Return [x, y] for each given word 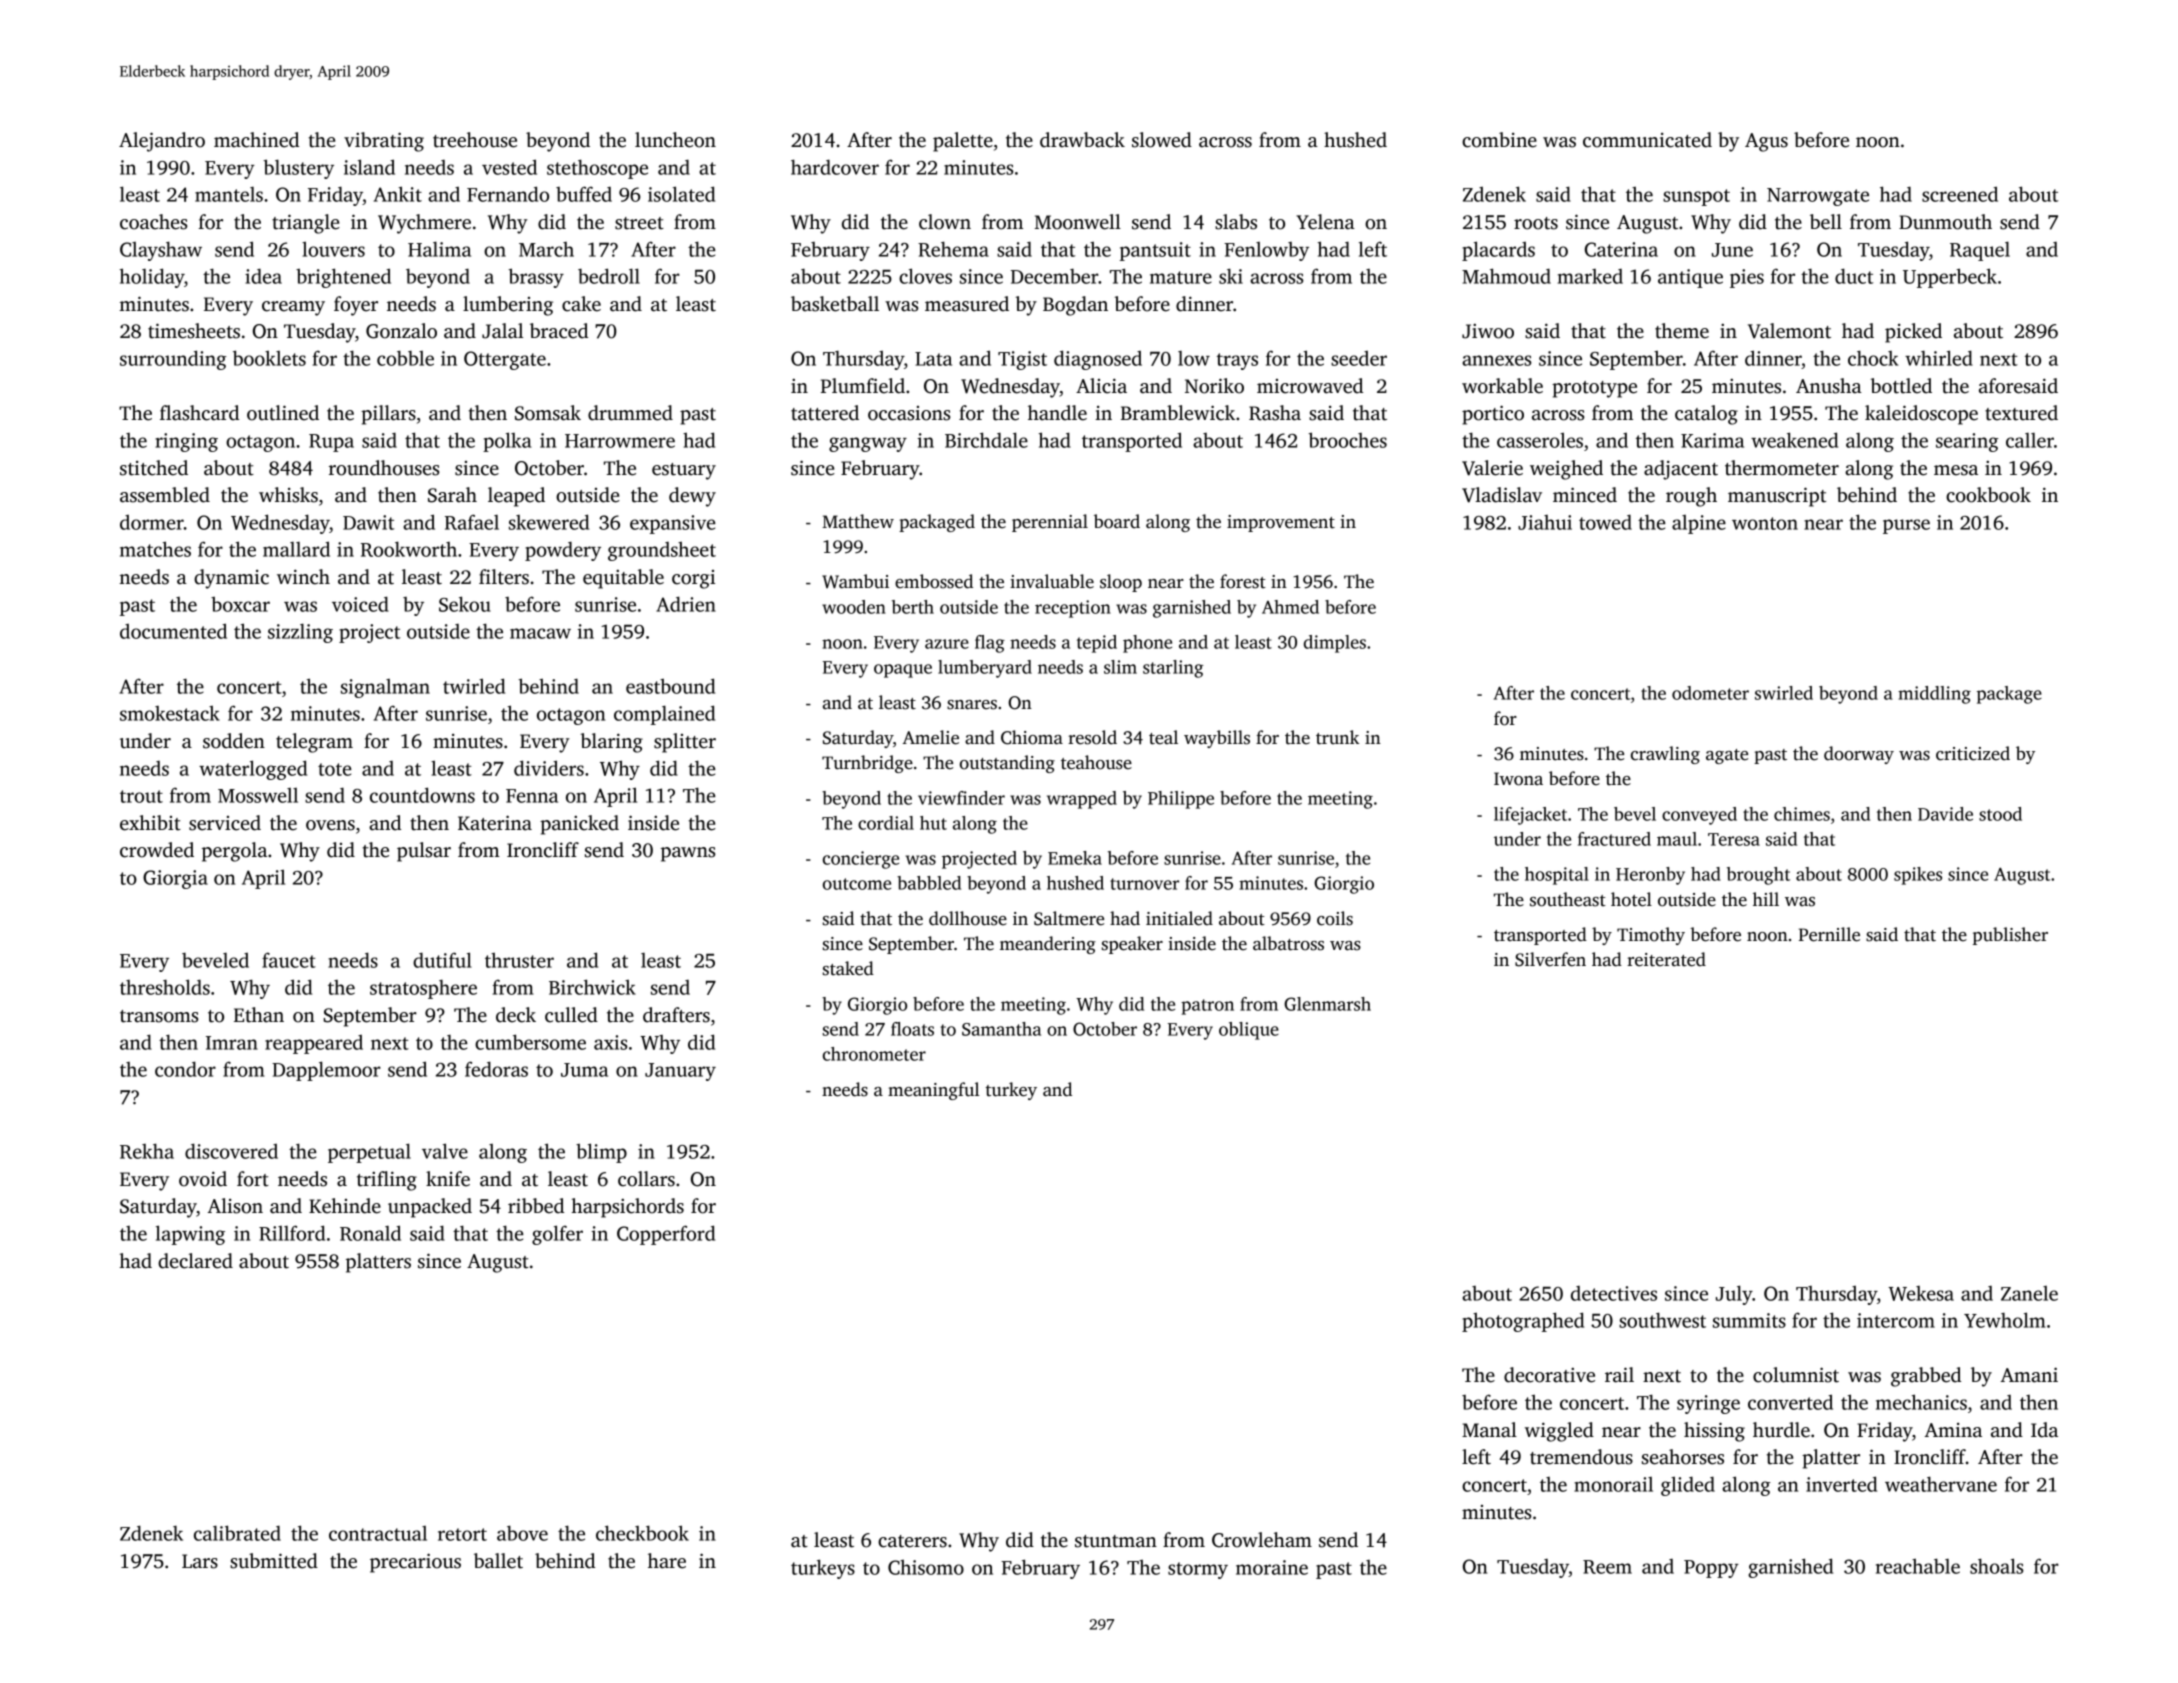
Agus [1766, 142]
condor [185, 1069]
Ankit [398, 194]
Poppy [1711, 1569]
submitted [274, 1561]
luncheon [675, 140]
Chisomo [926, 1567]
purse [1906, 526]
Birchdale [986, 440]
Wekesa [1921, 1293]
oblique [1249, 1031]
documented [173, 631]
